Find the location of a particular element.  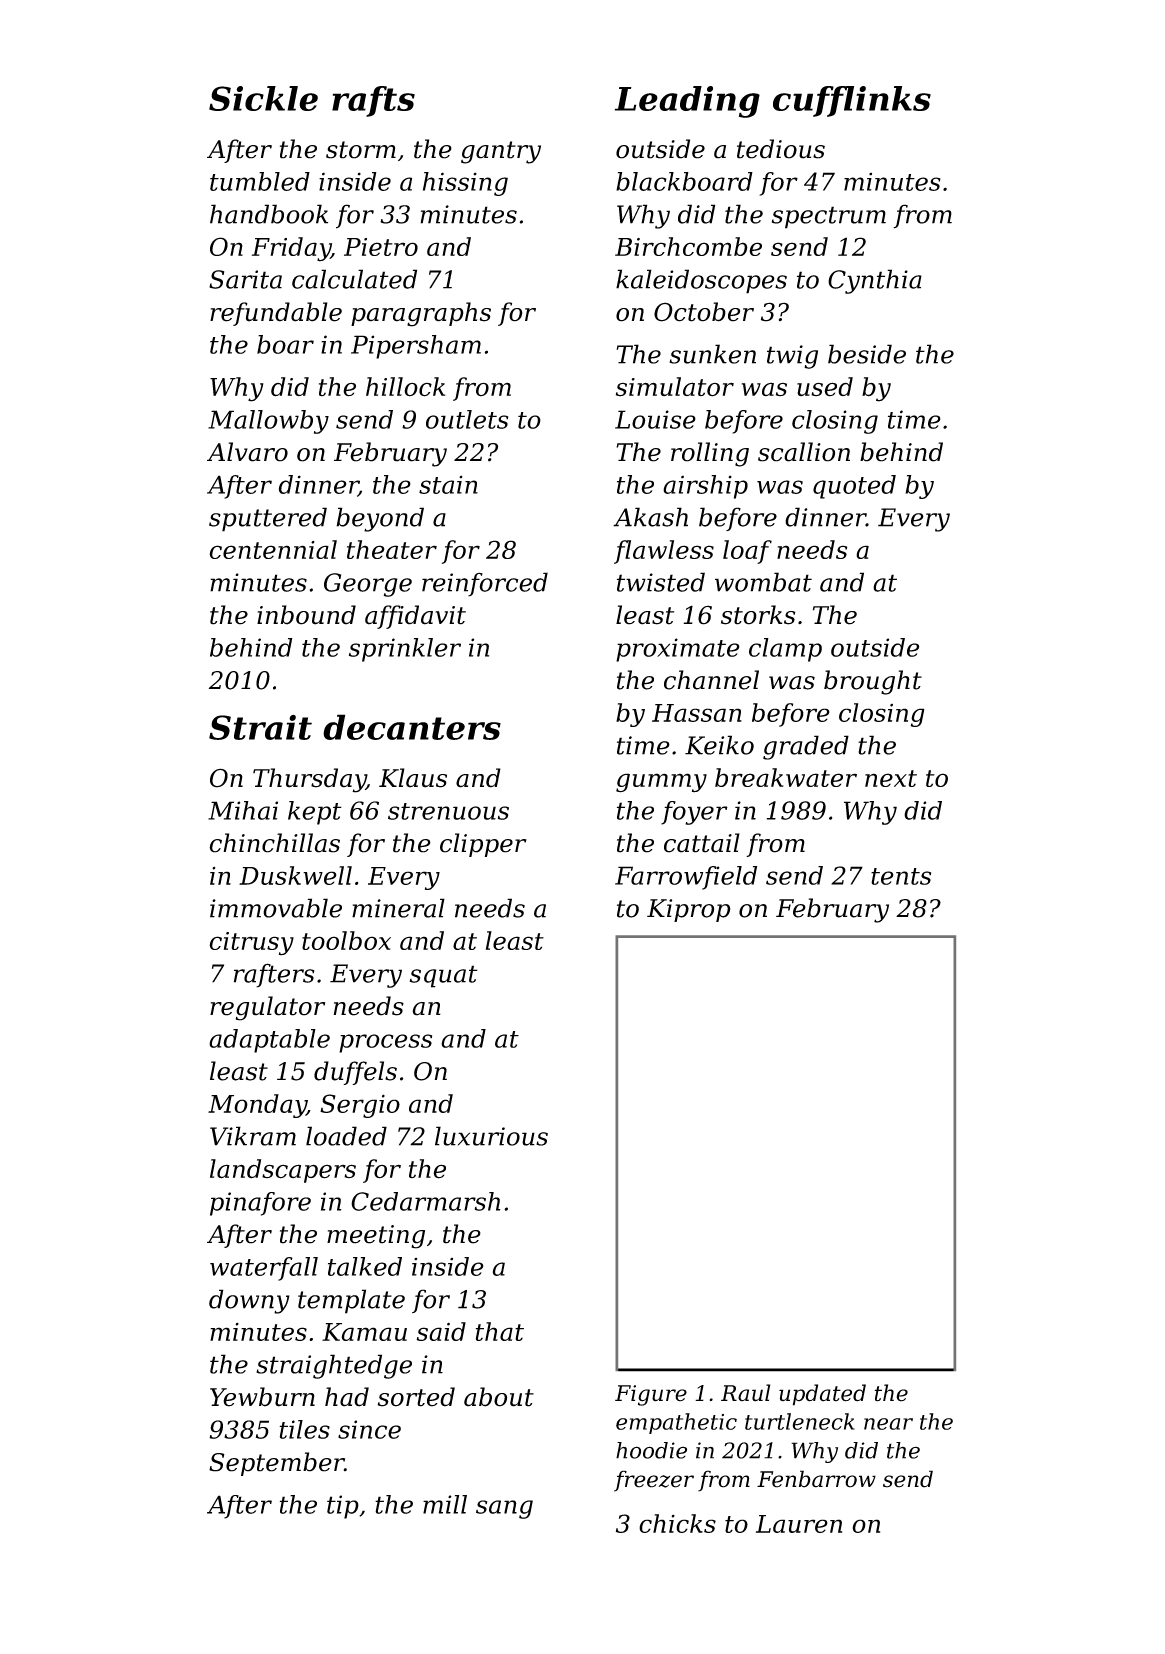

rafts is located at coordinates (373, 101).
